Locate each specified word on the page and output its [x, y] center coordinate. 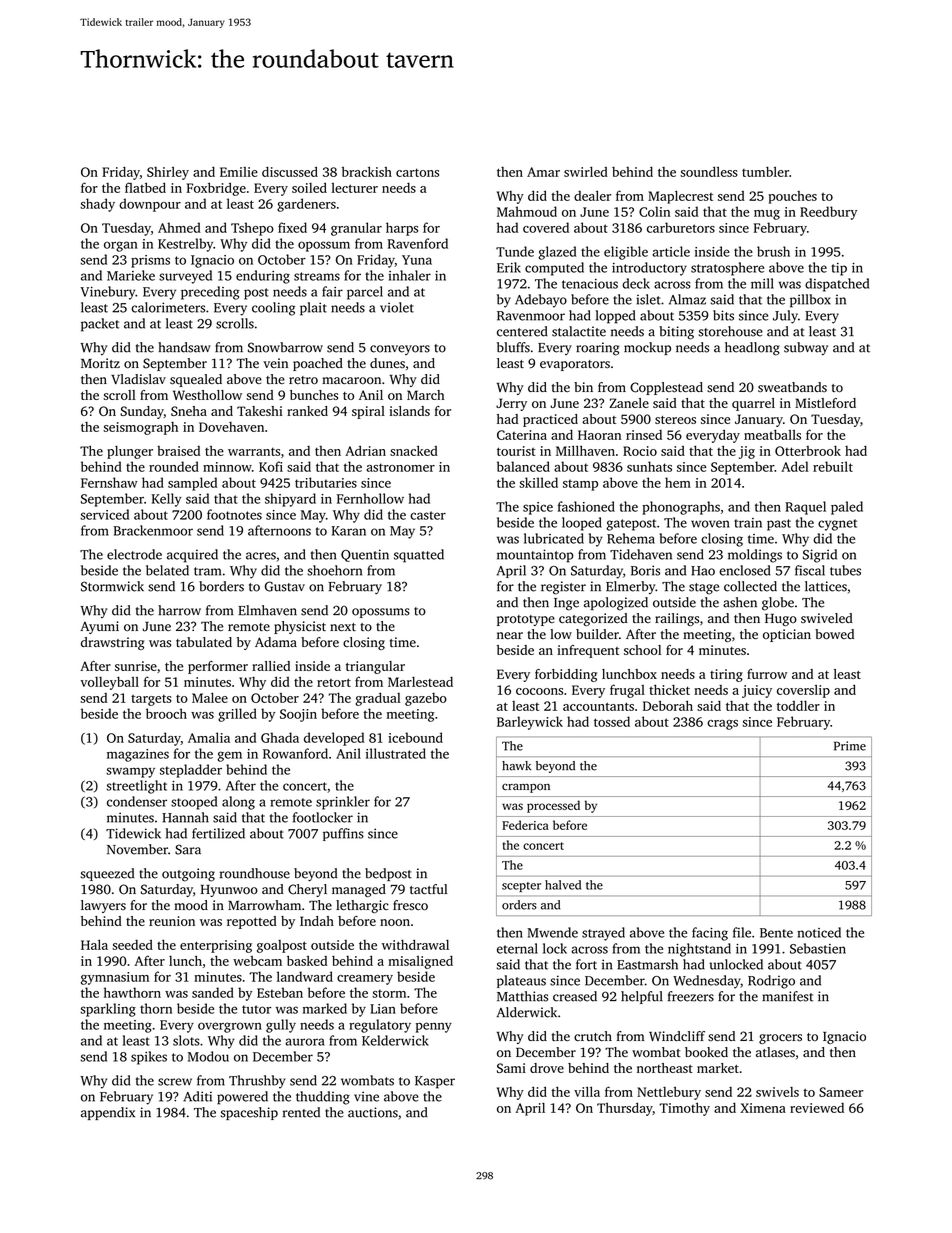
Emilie [239, 172]
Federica [525, 825]
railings [677, 619]
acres [261, 556]
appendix [108, 1113]
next [343, 627]
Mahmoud [527, 211]
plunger [130, 452]
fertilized [218, 833]
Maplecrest [680, 197]
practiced [550, 420]
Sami [511, 1068]
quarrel [753, 404]
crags [722, 725]
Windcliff [677, 1036]
